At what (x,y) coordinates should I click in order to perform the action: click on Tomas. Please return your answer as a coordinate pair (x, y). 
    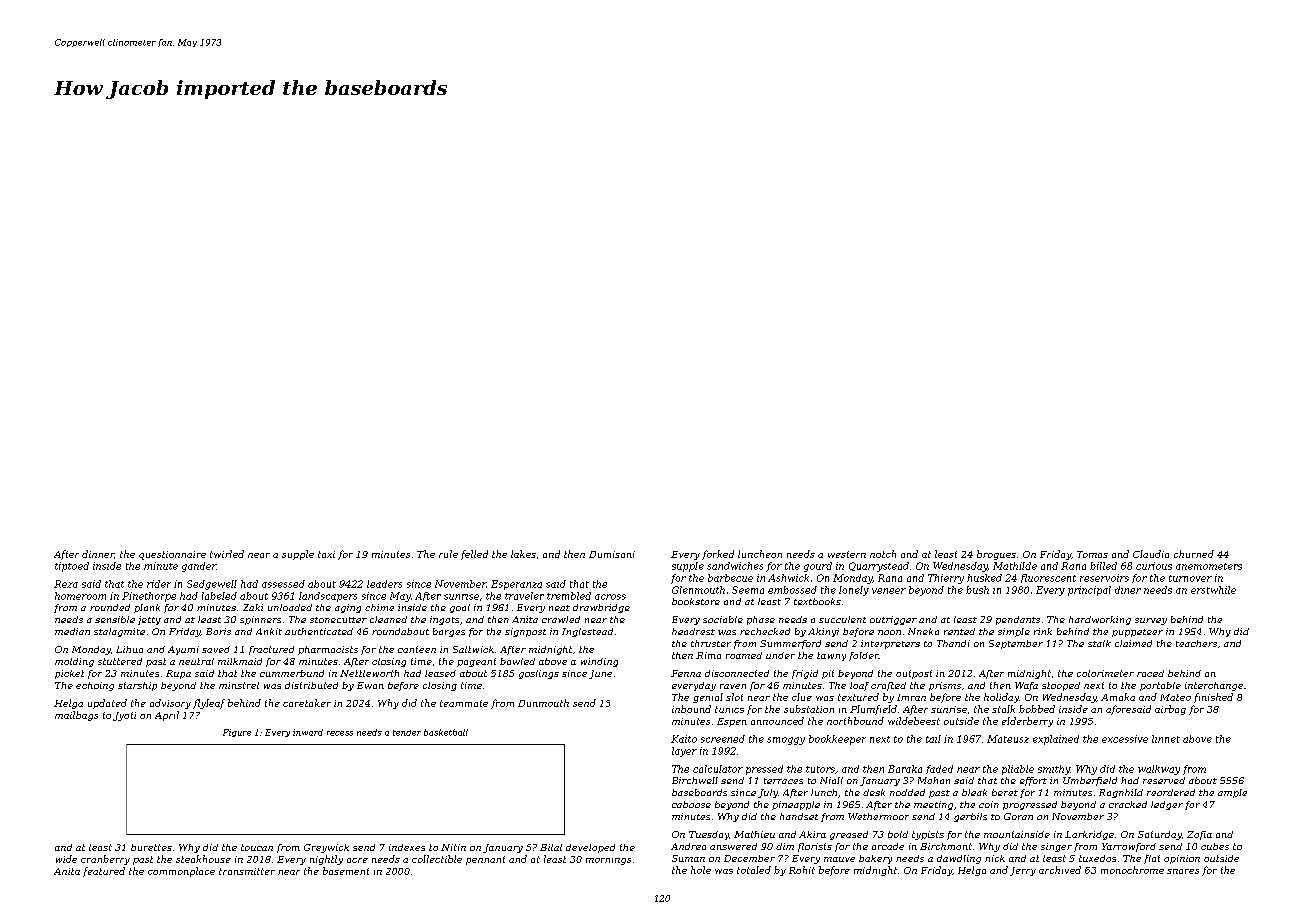
    Looking at the image, I should click on (1092, 554).
